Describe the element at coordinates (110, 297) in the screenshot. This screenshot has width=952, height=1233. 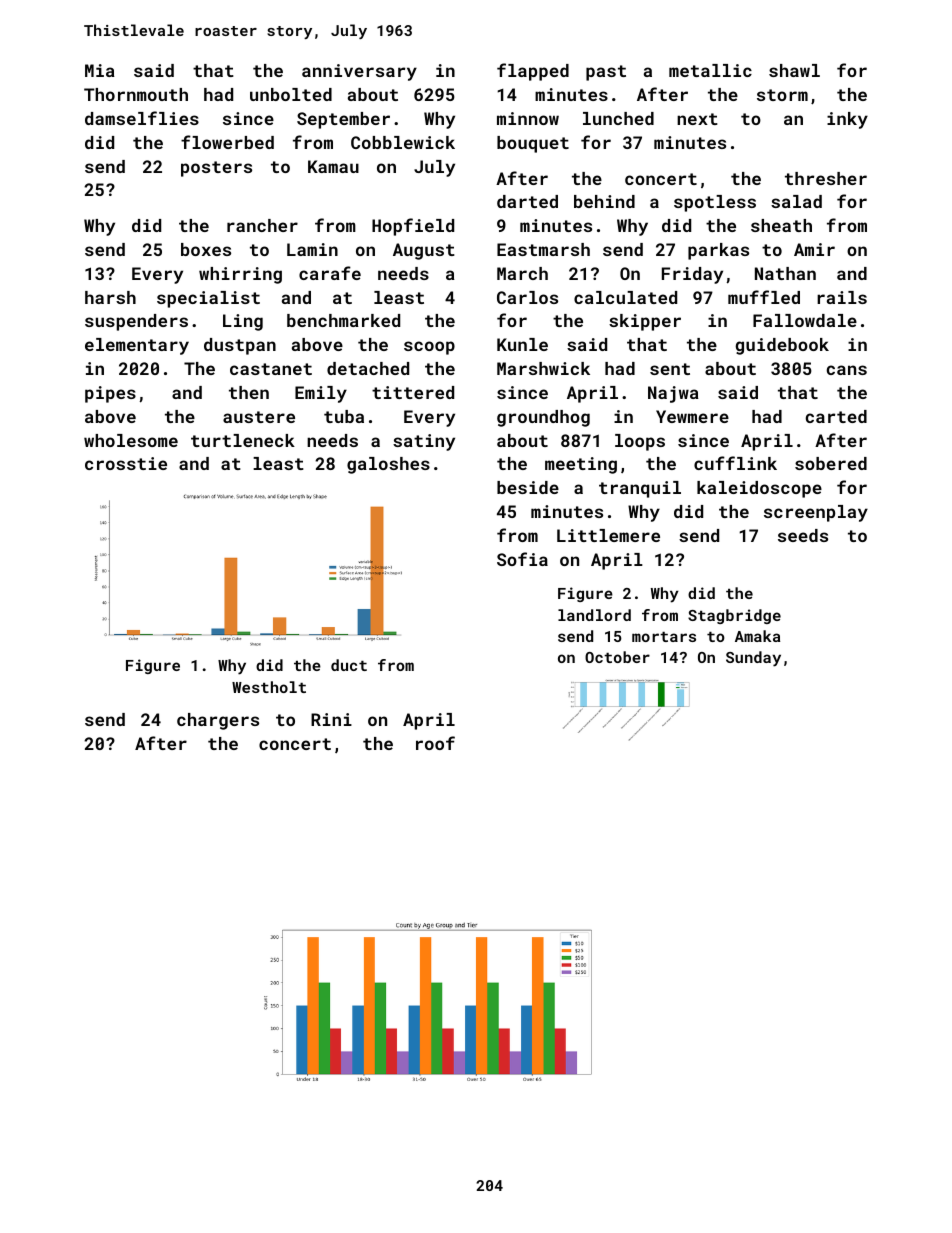
I see `harsh` at that location.
